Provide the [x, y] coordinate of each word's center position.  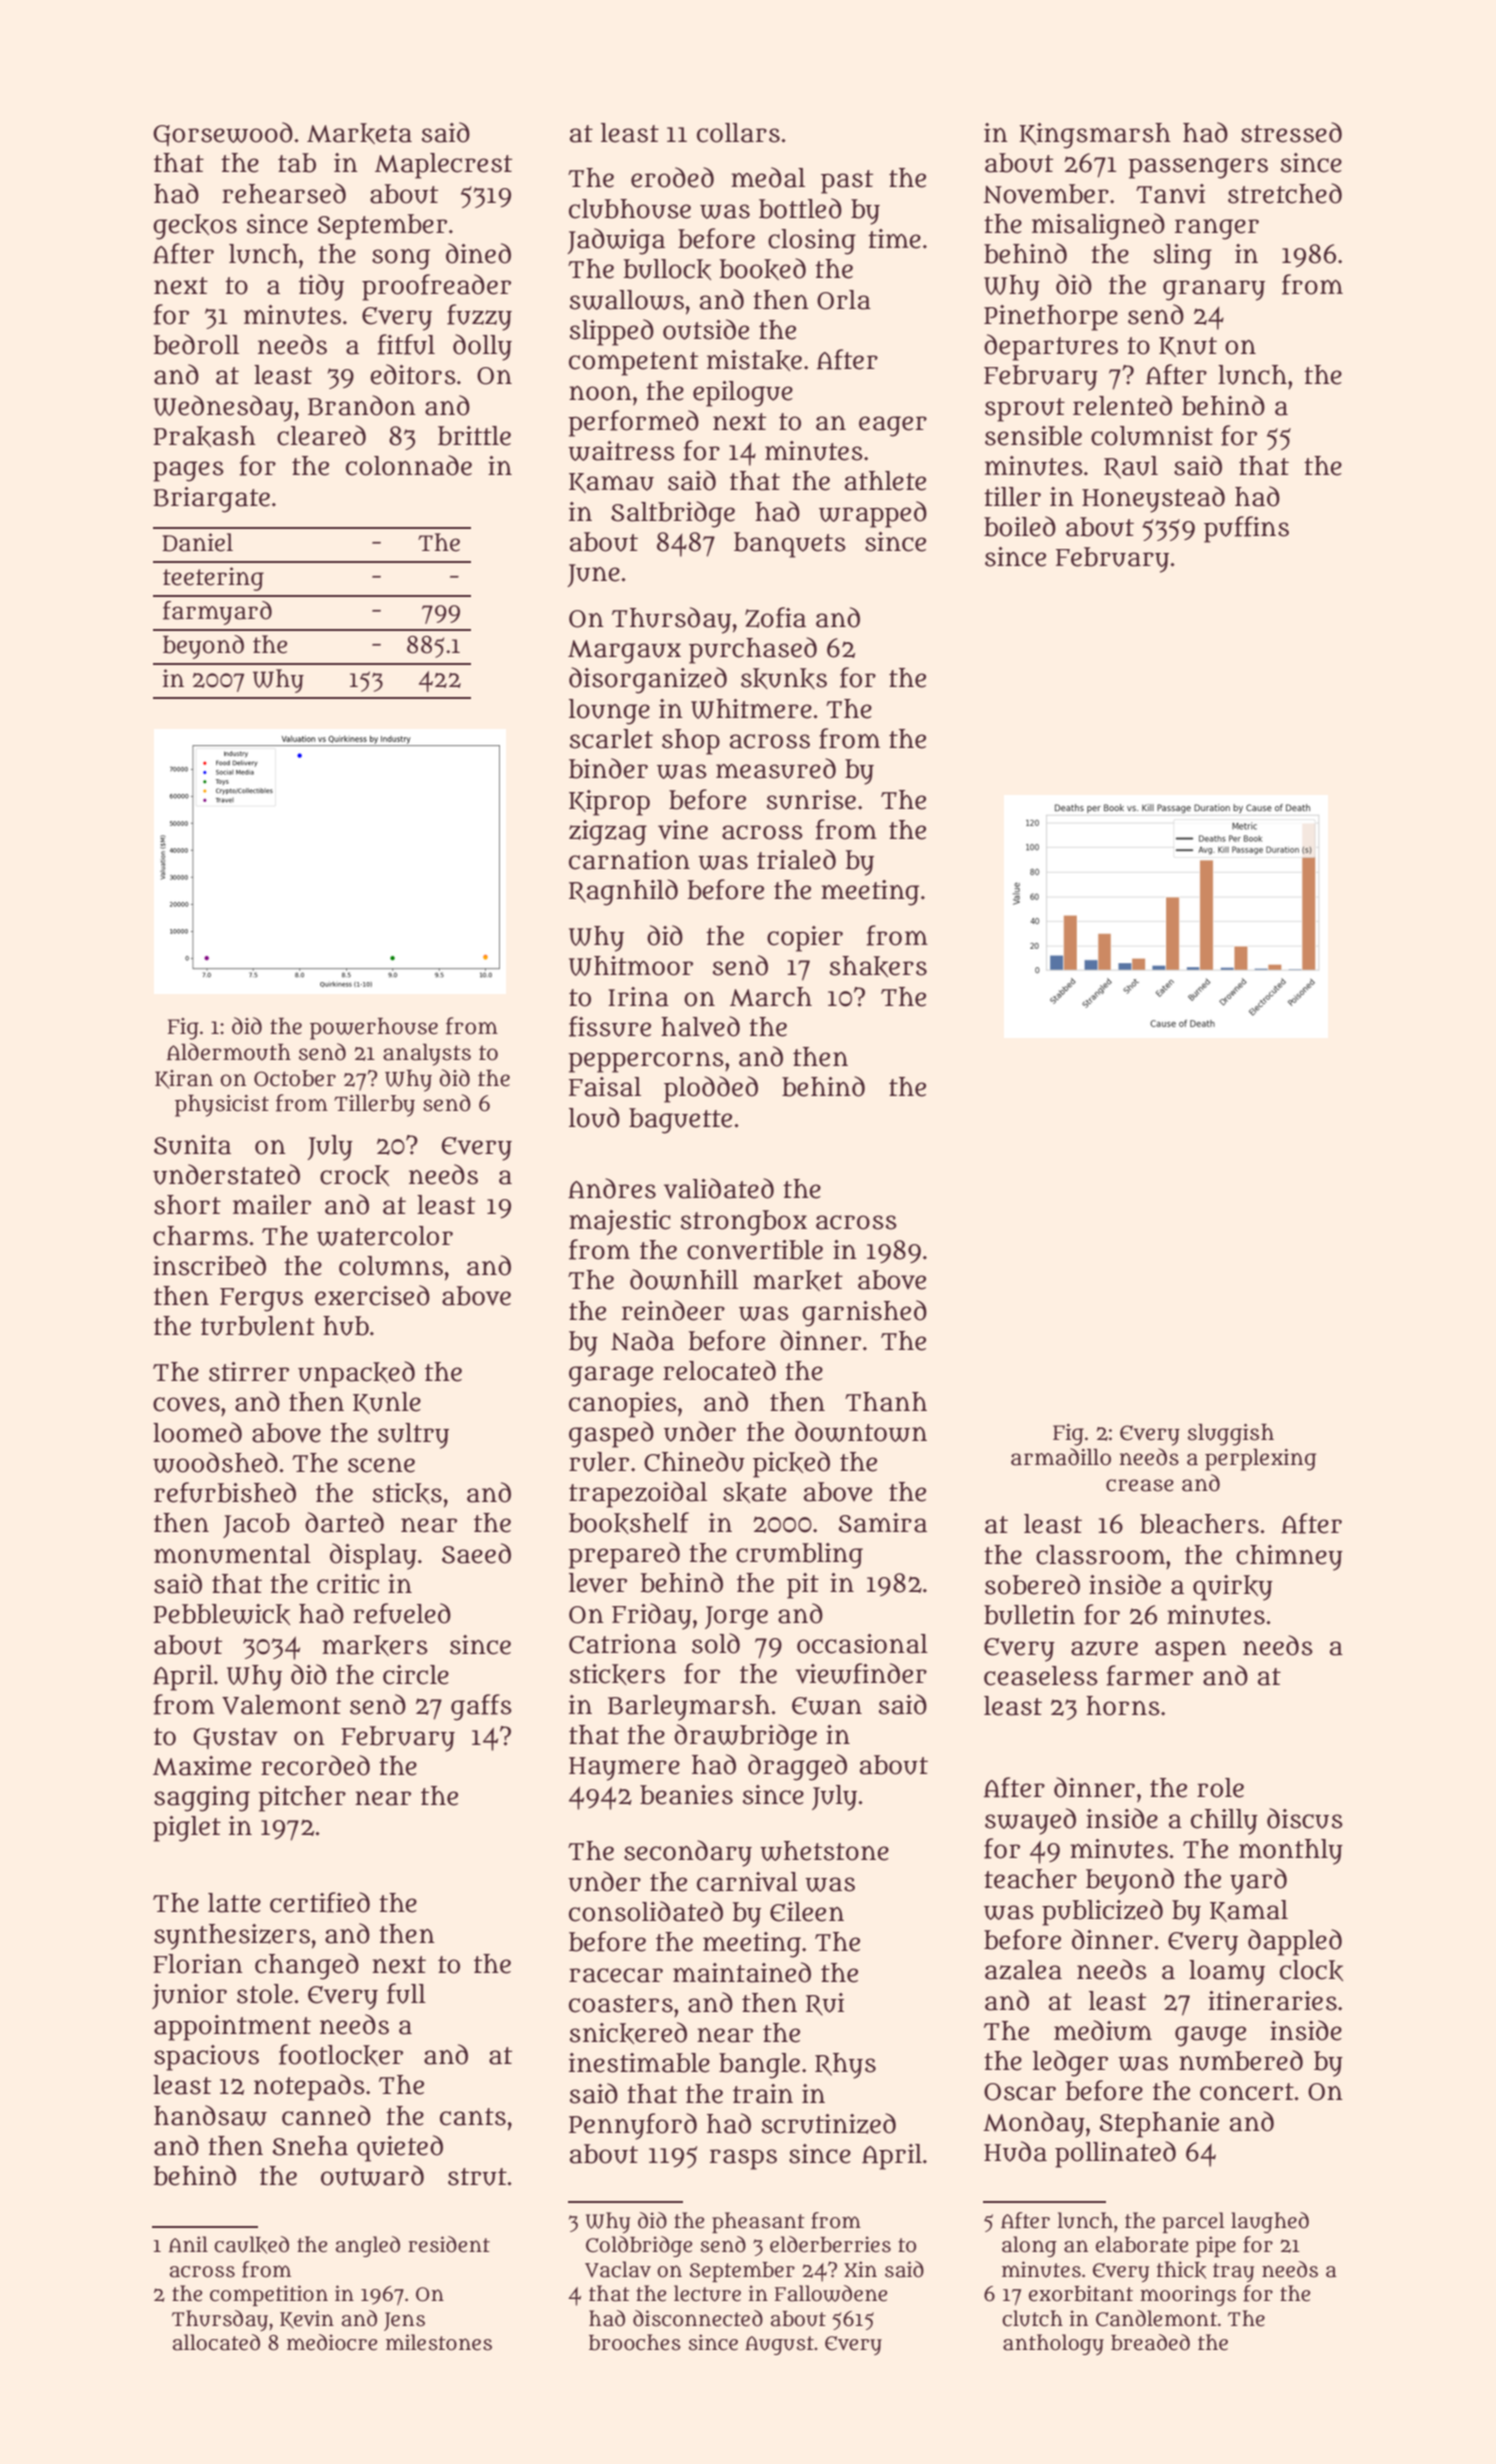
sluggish [1231, 1435]
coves [186, 1404]
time [894, 239]
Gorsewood [223, 134]
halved [700, 1026]
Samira [883, 1523]
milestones [439, 2342]
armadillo [1061, 1457]
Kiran [184, 1079]
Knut [1188, 347]
